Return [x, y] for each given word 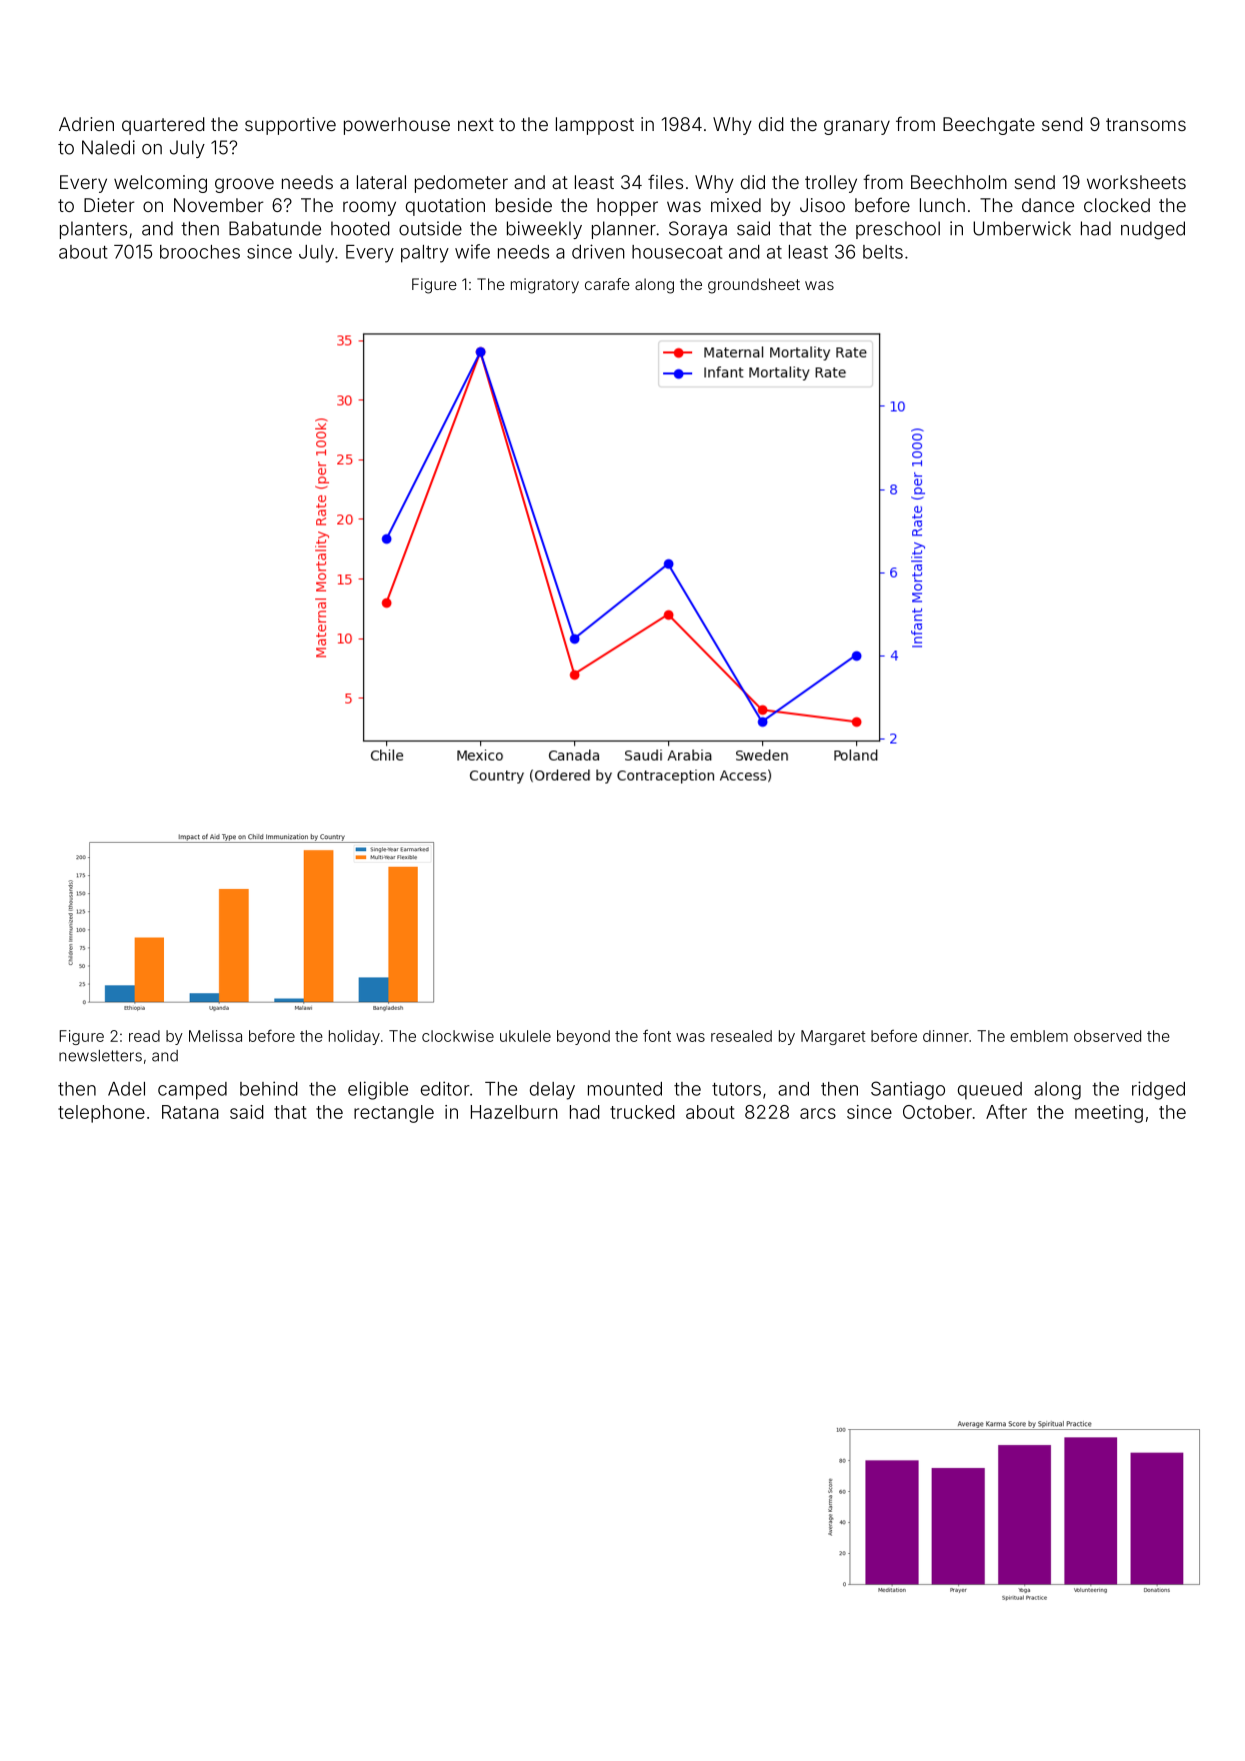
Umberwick [1022, 228]
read [144, 1036]
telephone [101, 1114]
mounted [625, 1089]
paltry [425, 254]
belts [883, 252]
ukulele [525, 1036]
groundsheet [754, 286]
